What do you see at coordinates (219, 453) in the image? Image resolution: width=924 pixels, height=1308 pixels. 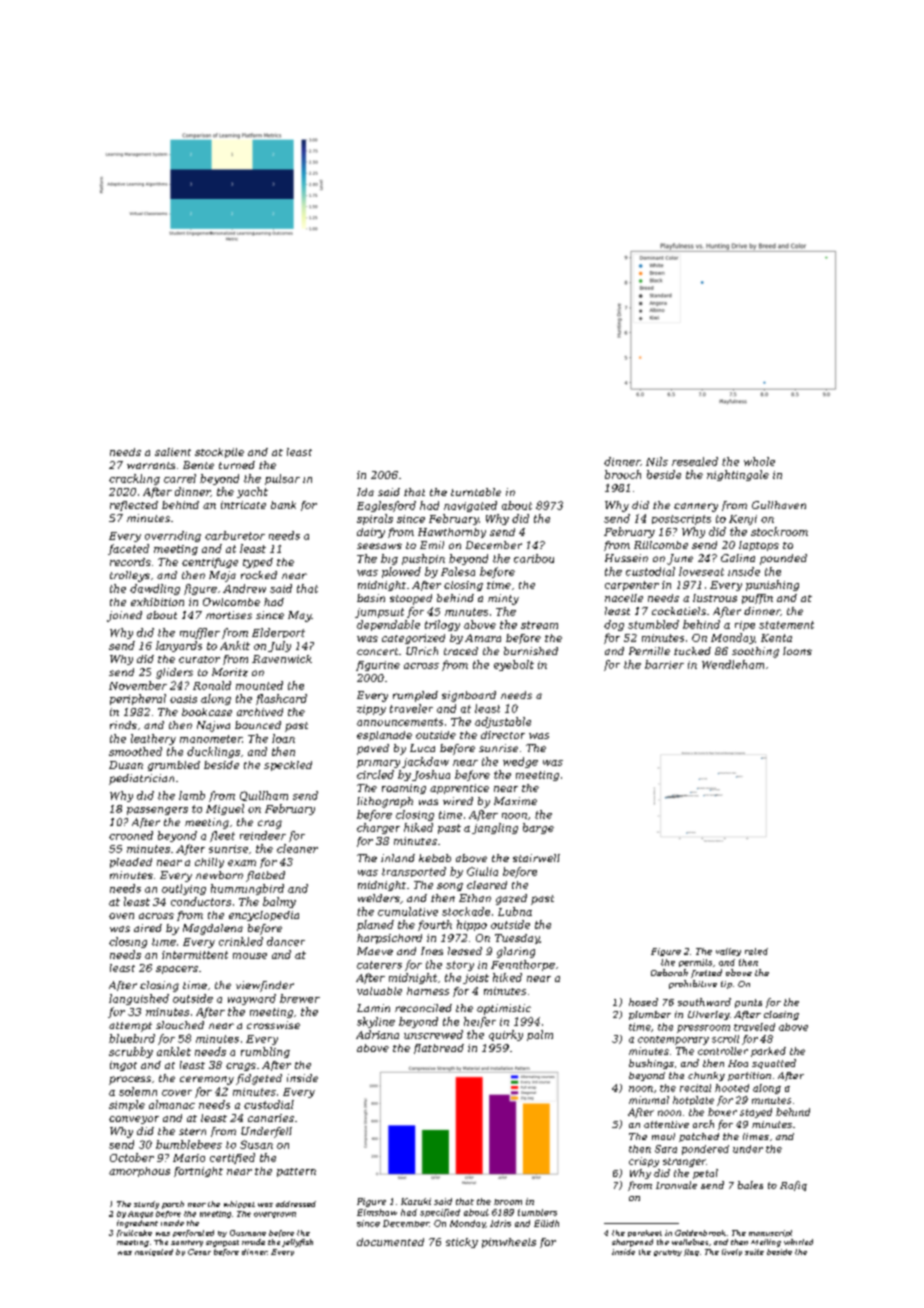 I see `stockpile` at bounding box center [219, 453].
